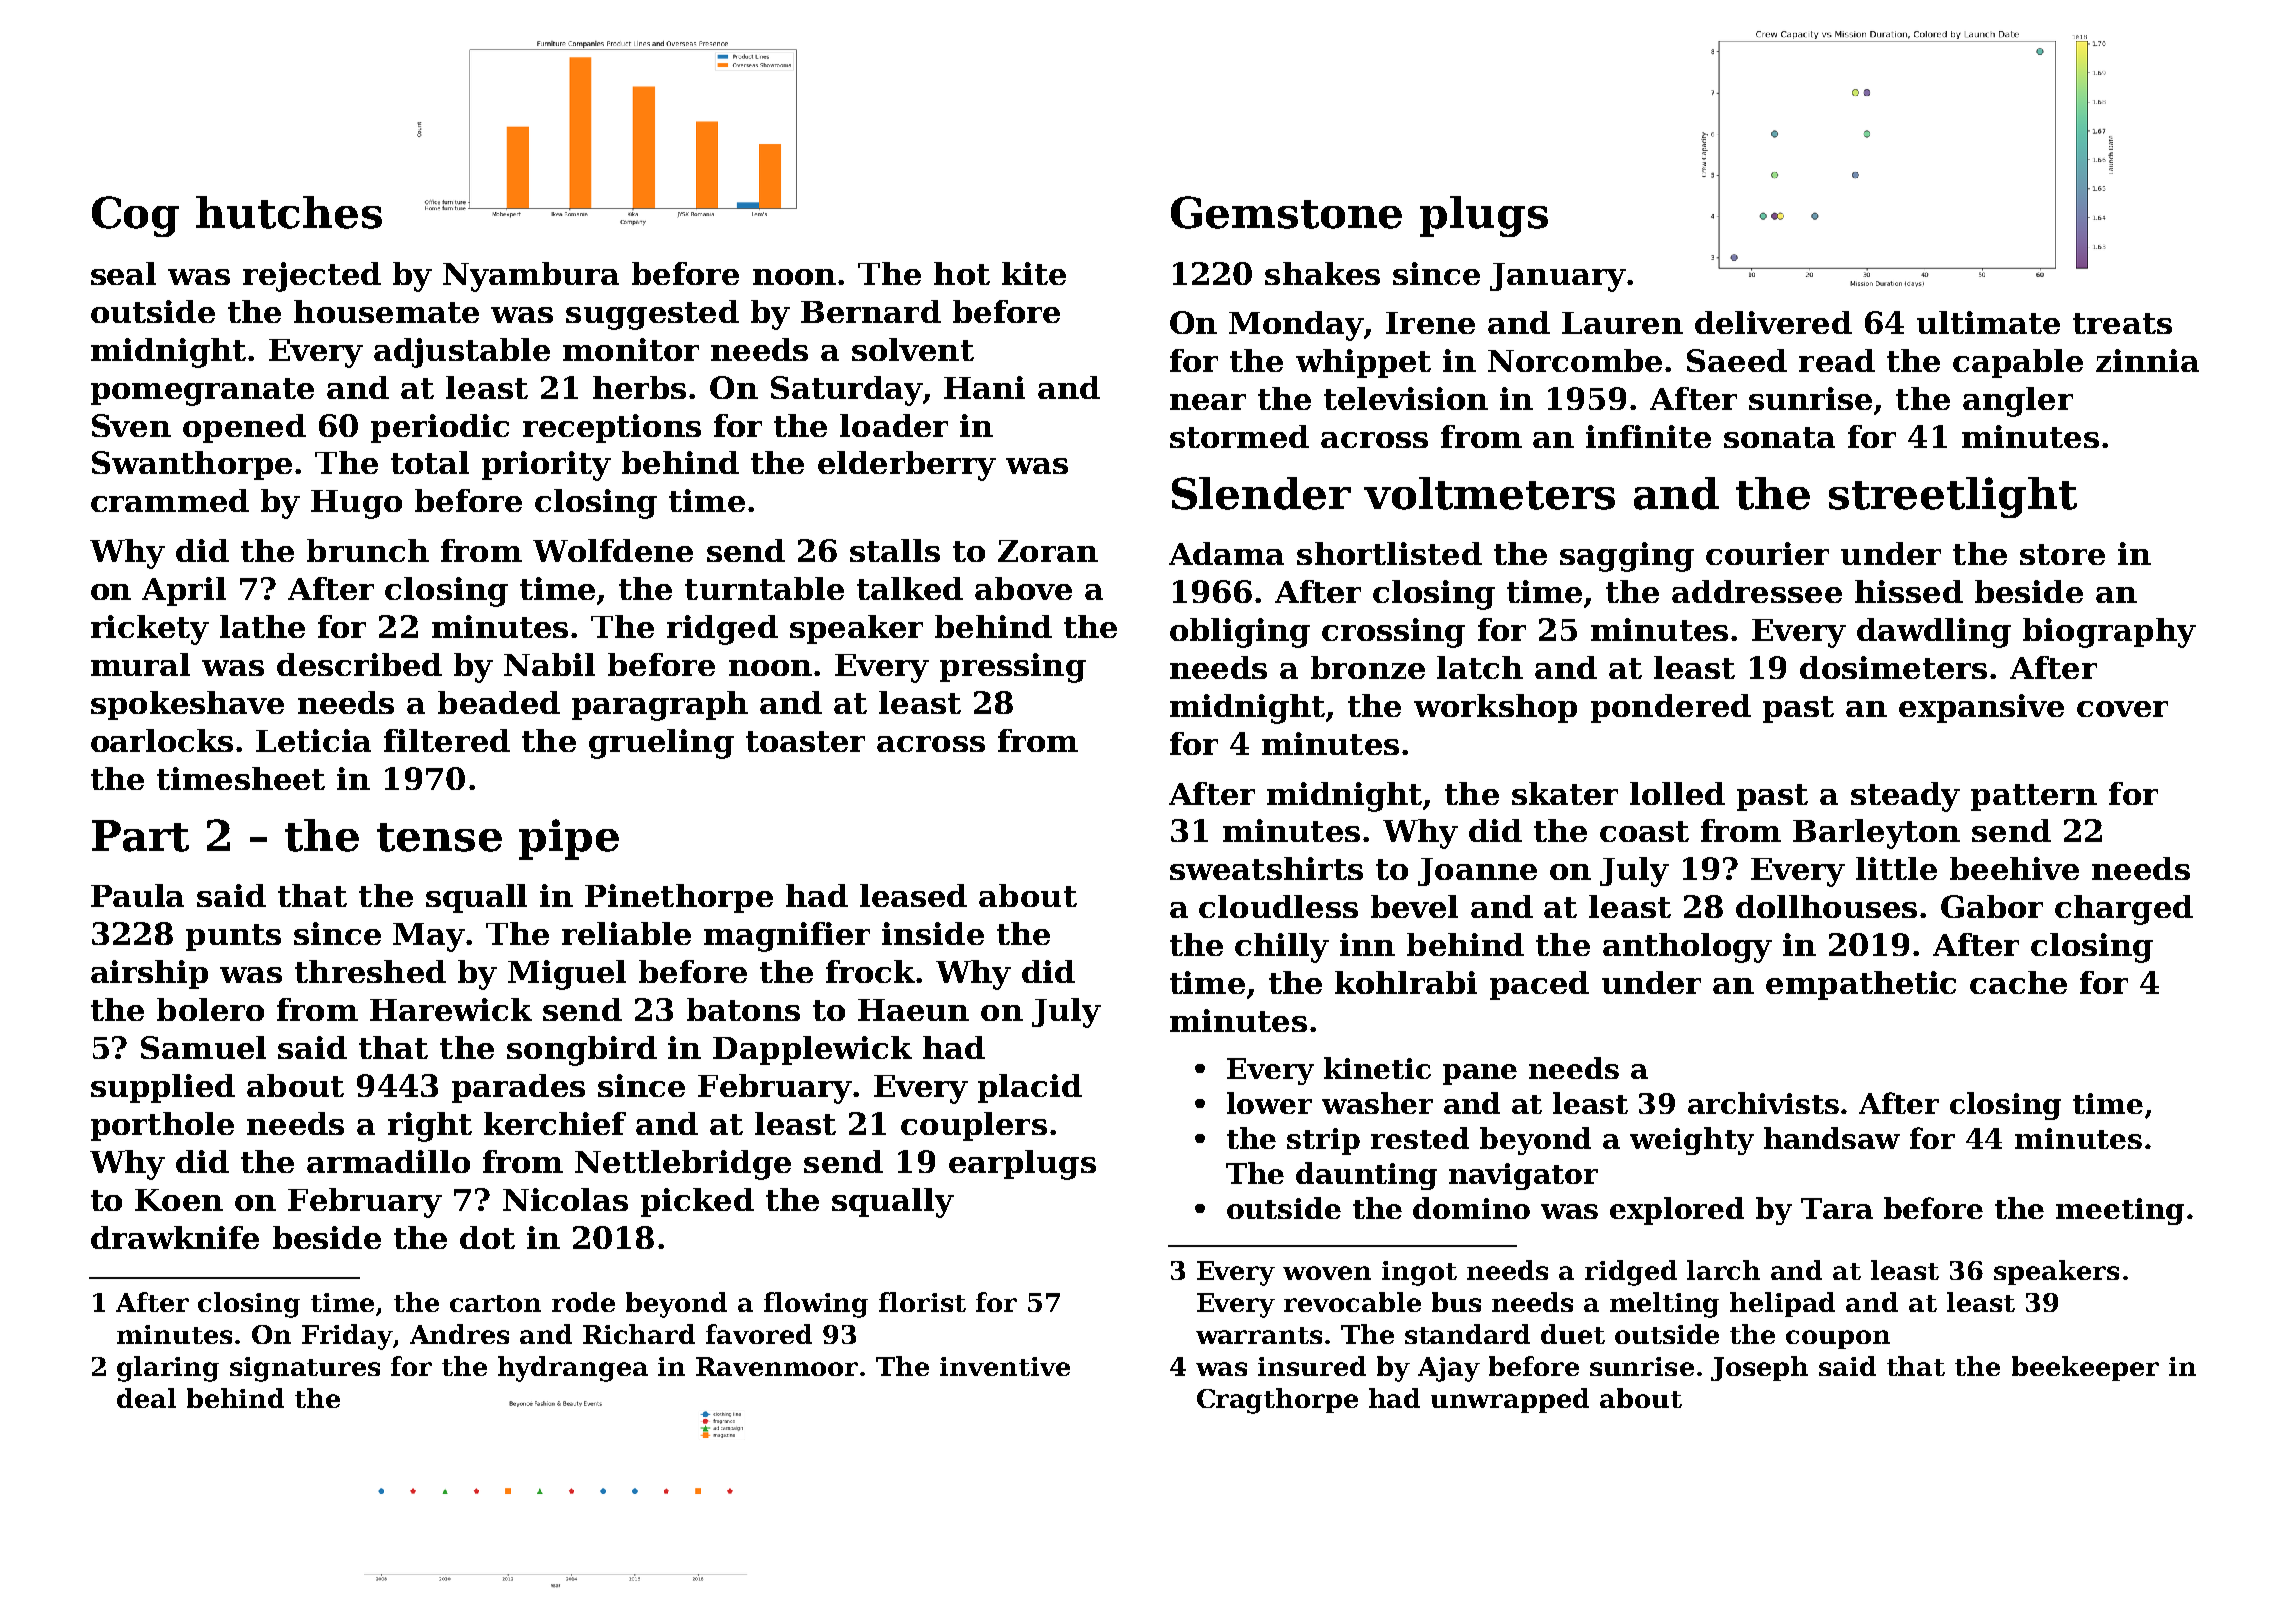 The width and height of the document is (2292, 1620). What do you see at coordinates (805, 741) in the document?
I see `toaster` at bounding box center [805, 741].
